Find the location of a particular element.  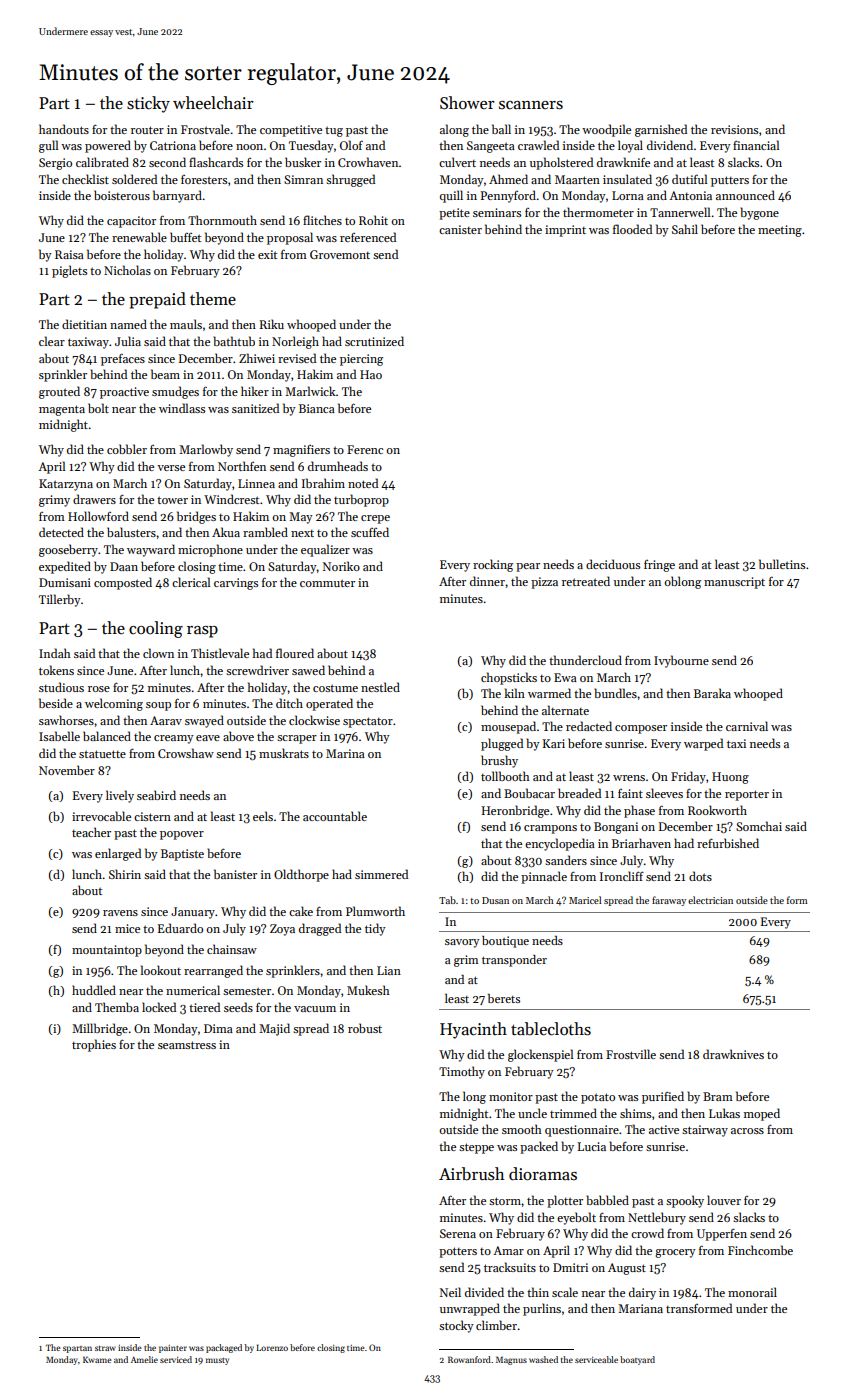

seamstress is located at coordinates (187, 1045).
